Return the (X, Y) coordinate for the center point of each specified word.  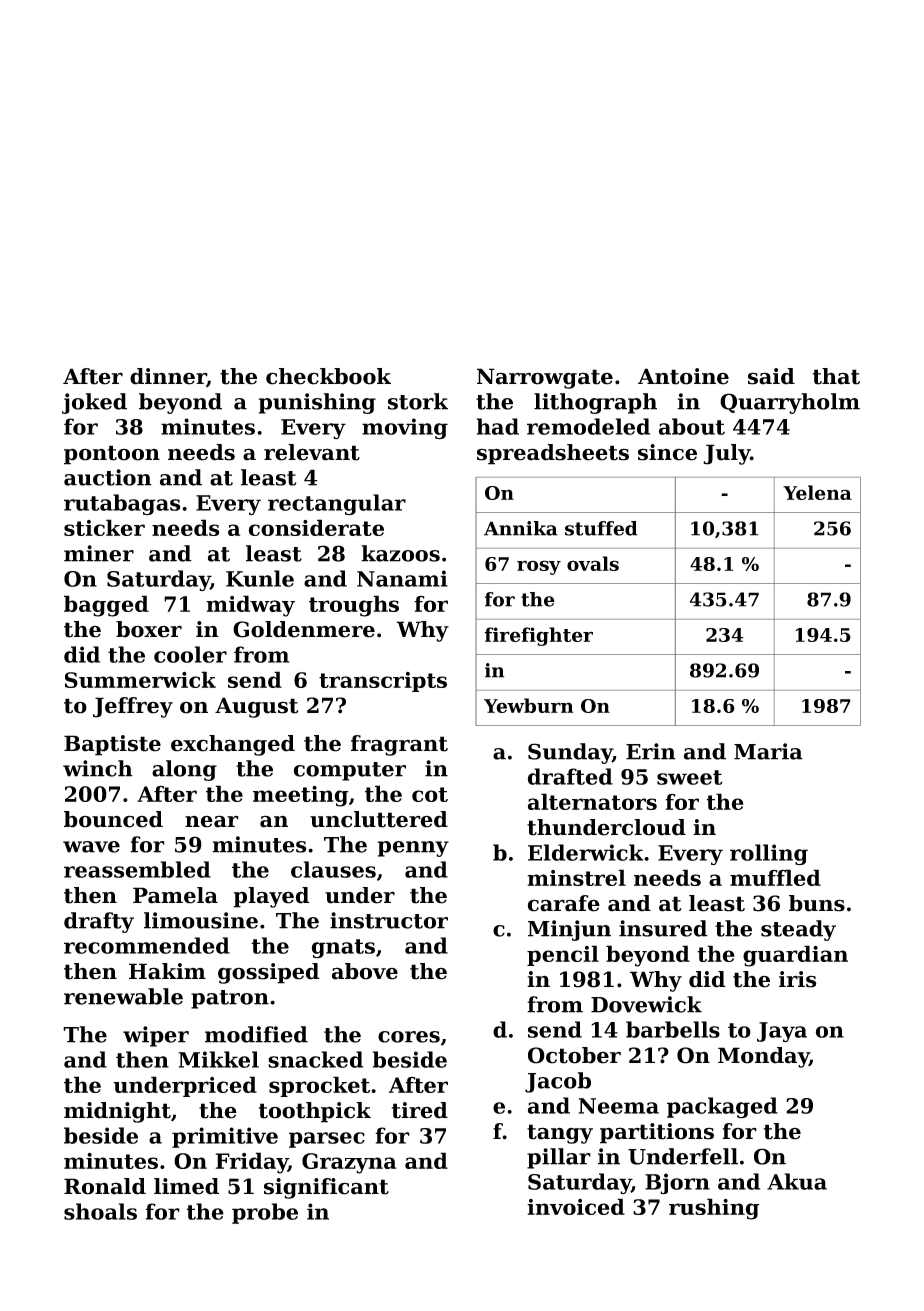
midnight (117, 1112)
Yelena (817, 492)
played (271, 897)
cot (430, 794)
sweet (690, 777)
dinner (168, 377)
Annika (521, 528)
